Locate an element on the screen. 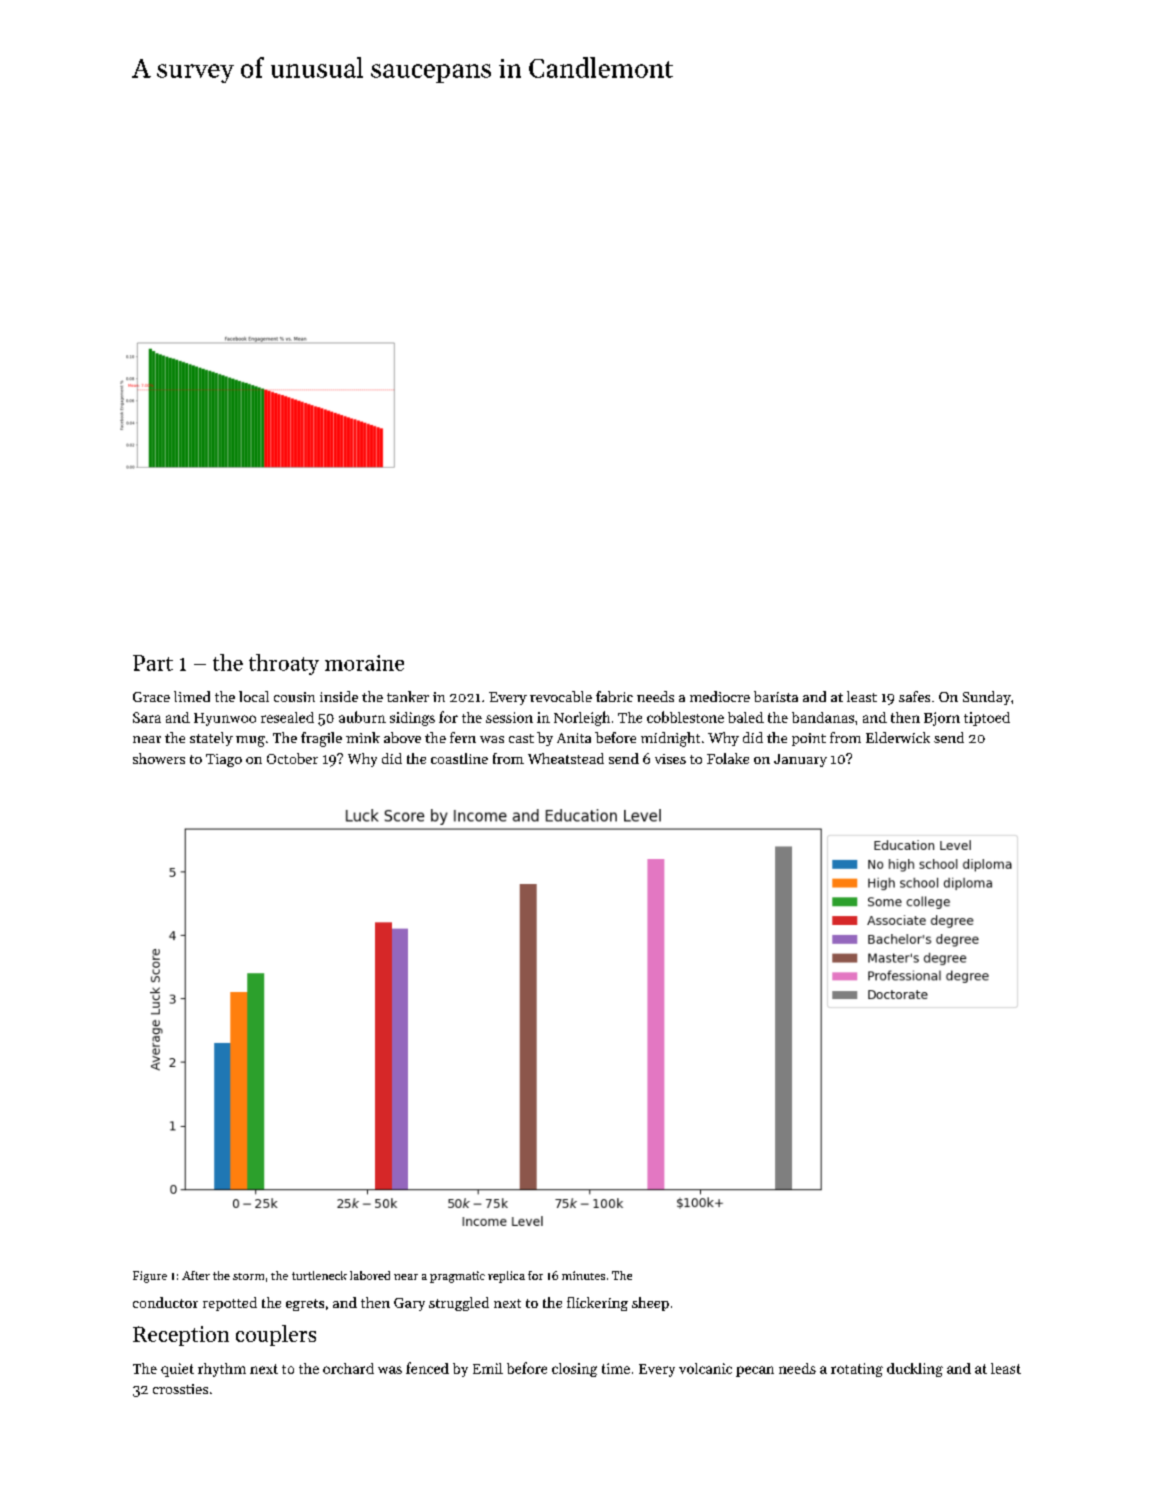 This screenshot has height=1511, width=1168. Folake is located at coordinates (728, 758).
